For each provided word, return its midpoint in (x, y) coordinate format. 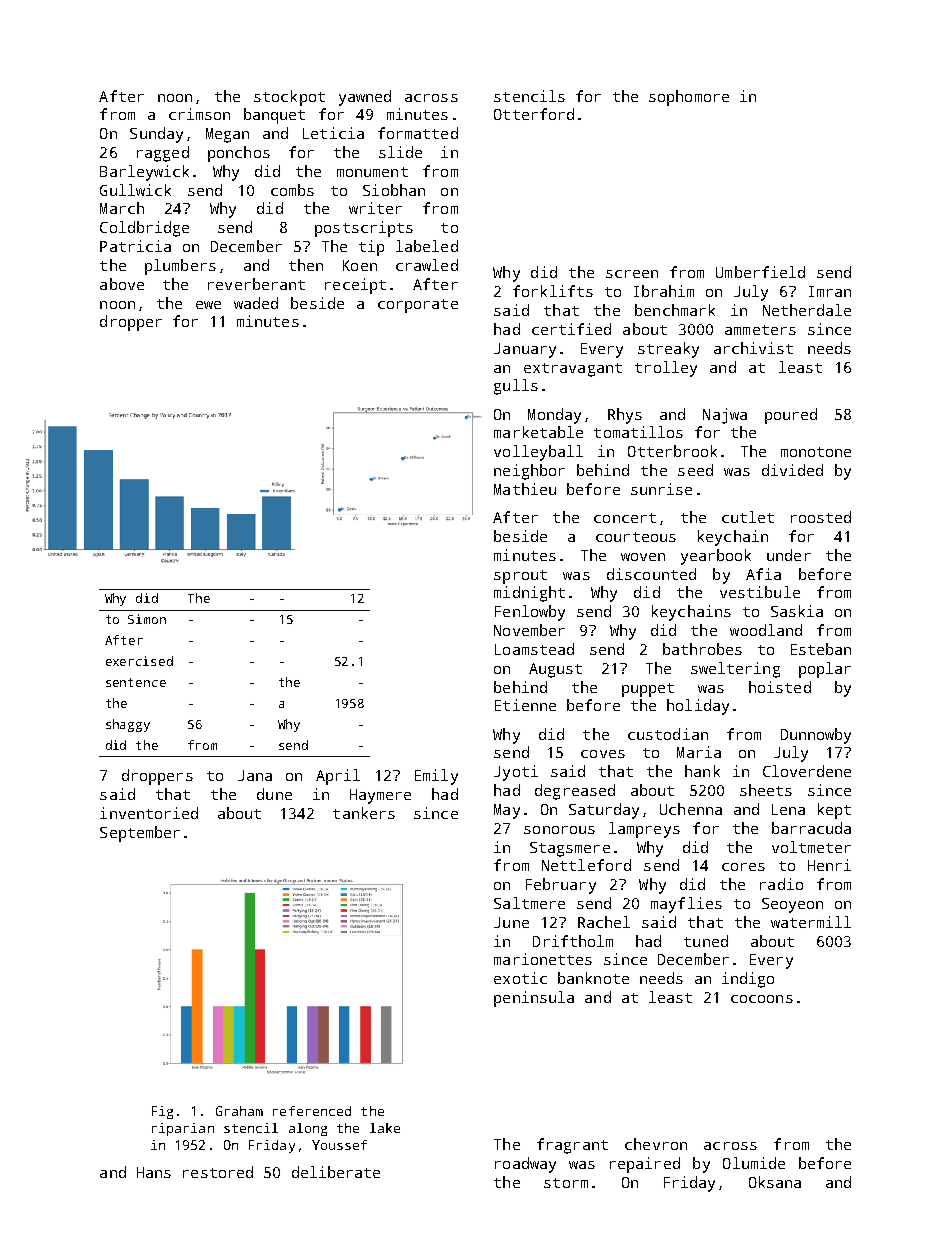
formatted (418, 133)
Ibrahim (664, 291)
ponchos (239, 154)
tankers (364, 813)
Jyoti (516, 773)
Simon (147, 619)
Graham (239, 1111)
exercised (139, 661)
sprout (520, 577)
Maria (699, 752)
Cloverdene (807, 771)
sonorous (559, 830)
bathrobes (702, 649)
